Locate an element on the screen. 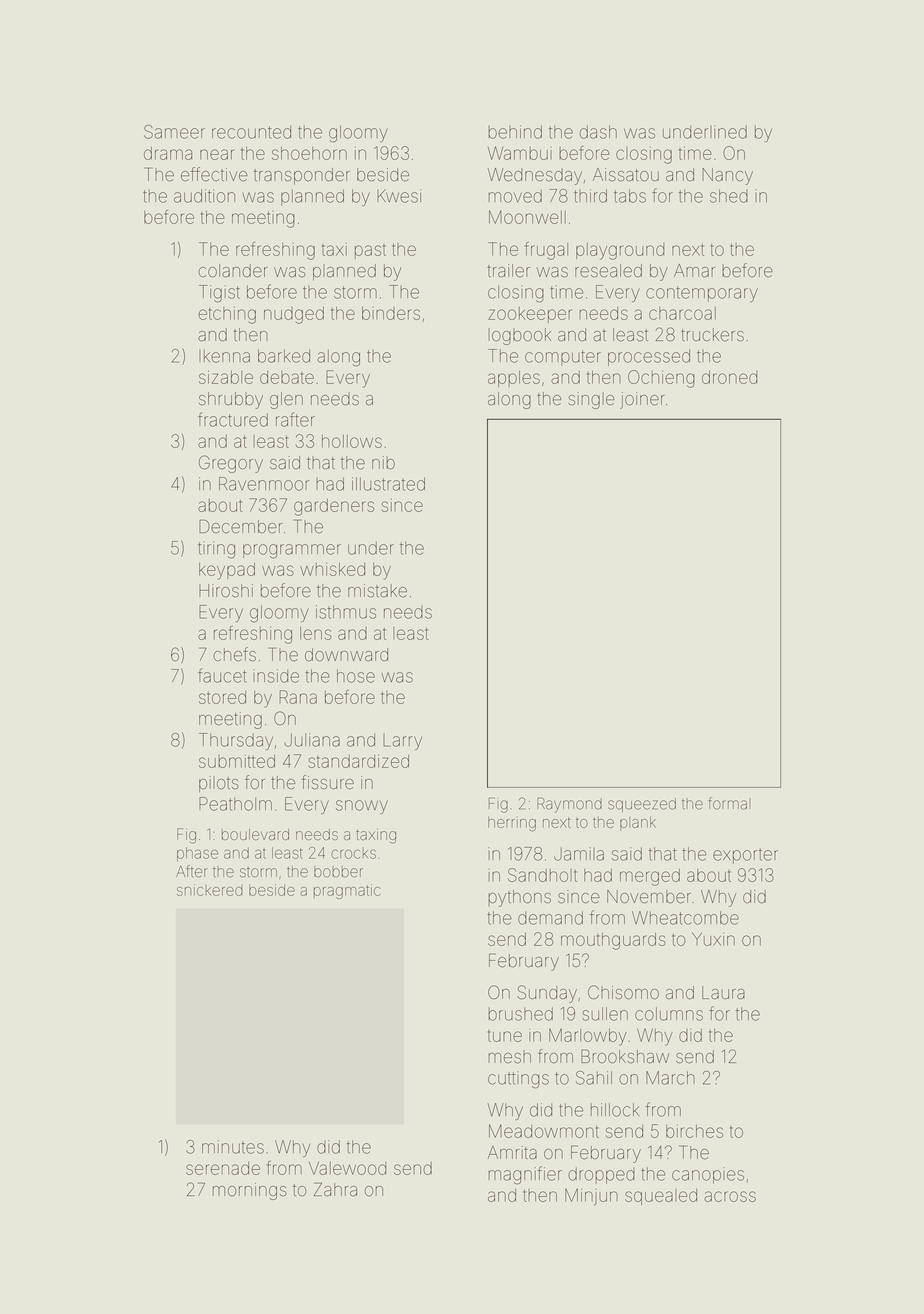 The image size is (924, 1314). Kwesi is located at coordinates (399, 196).
